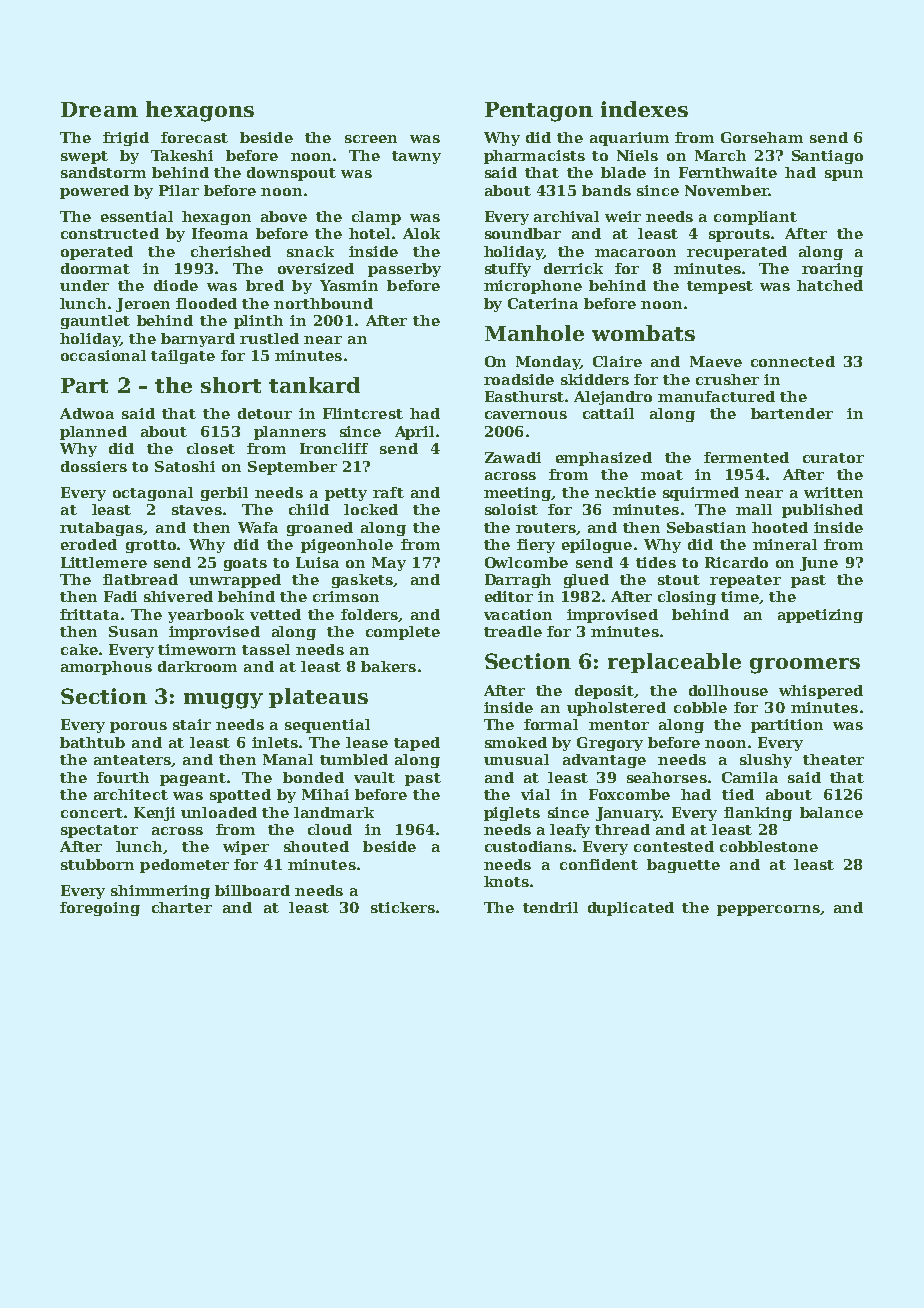  Describe the element at coordinates (768, 910) in the screenshot. I see `peppercorns` at that location.
